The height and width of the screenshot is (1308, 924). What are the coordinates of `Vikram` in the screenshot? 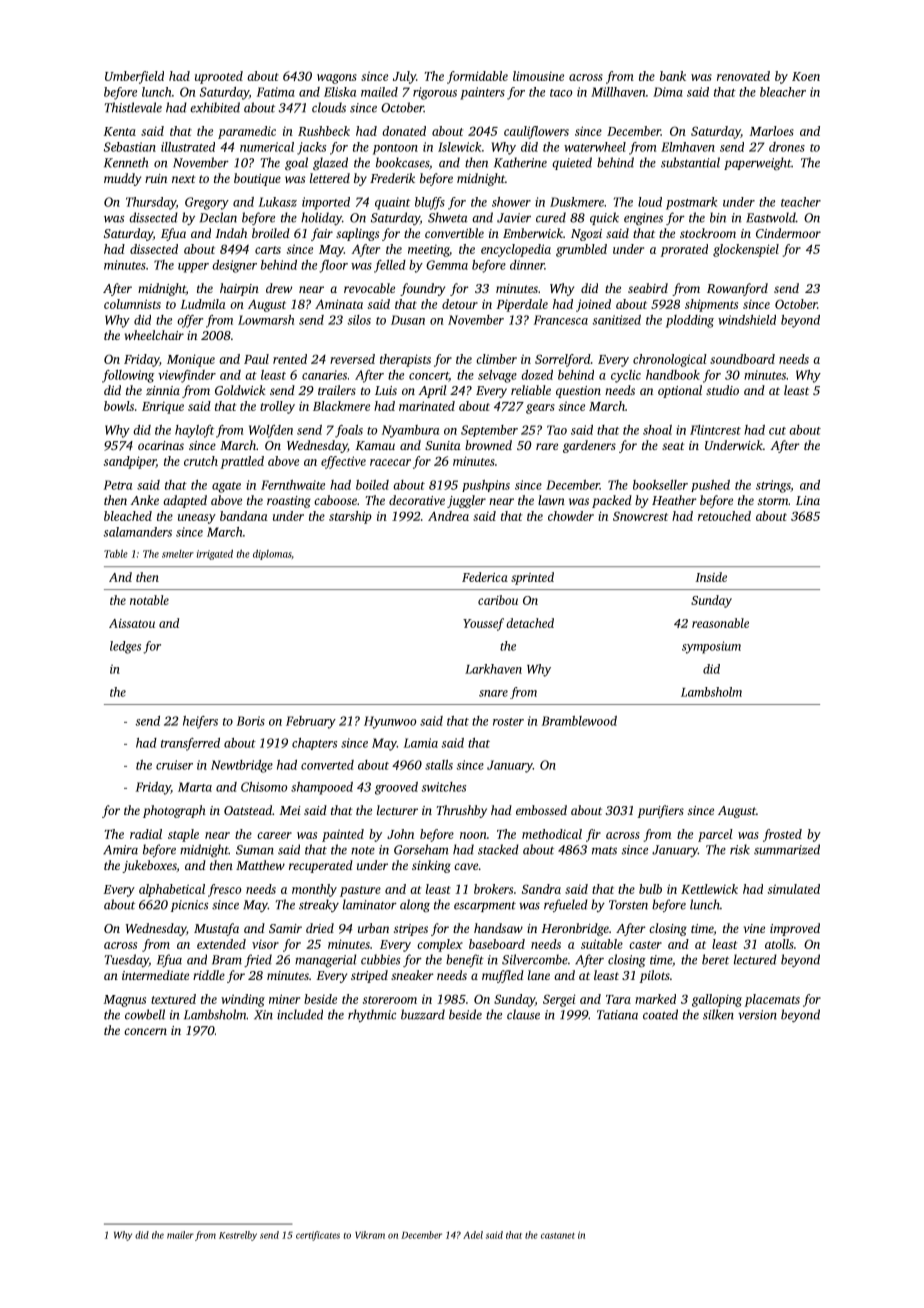 It's located at (370, 1235).
